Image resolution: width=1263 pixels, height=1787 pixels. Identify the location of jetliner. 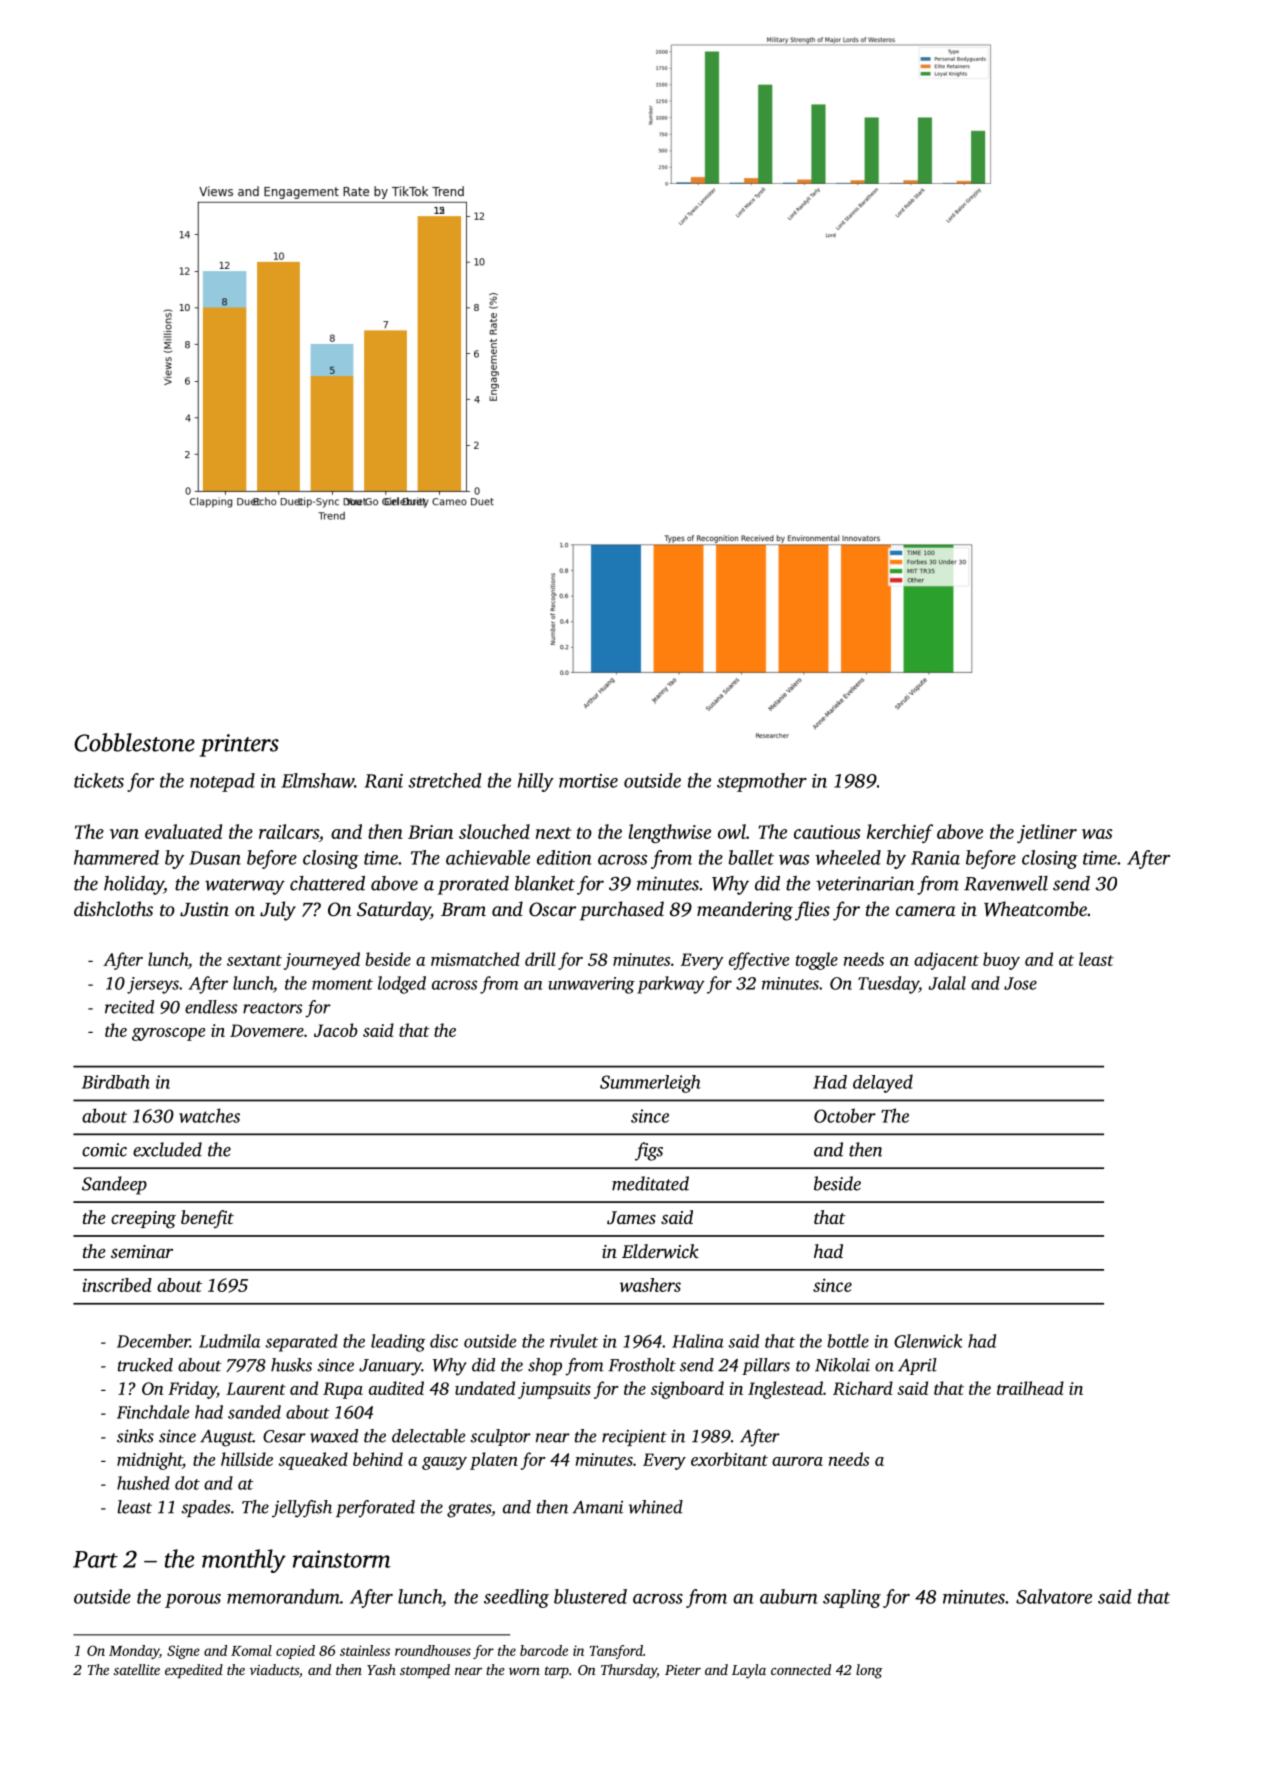
(1047, 833).
